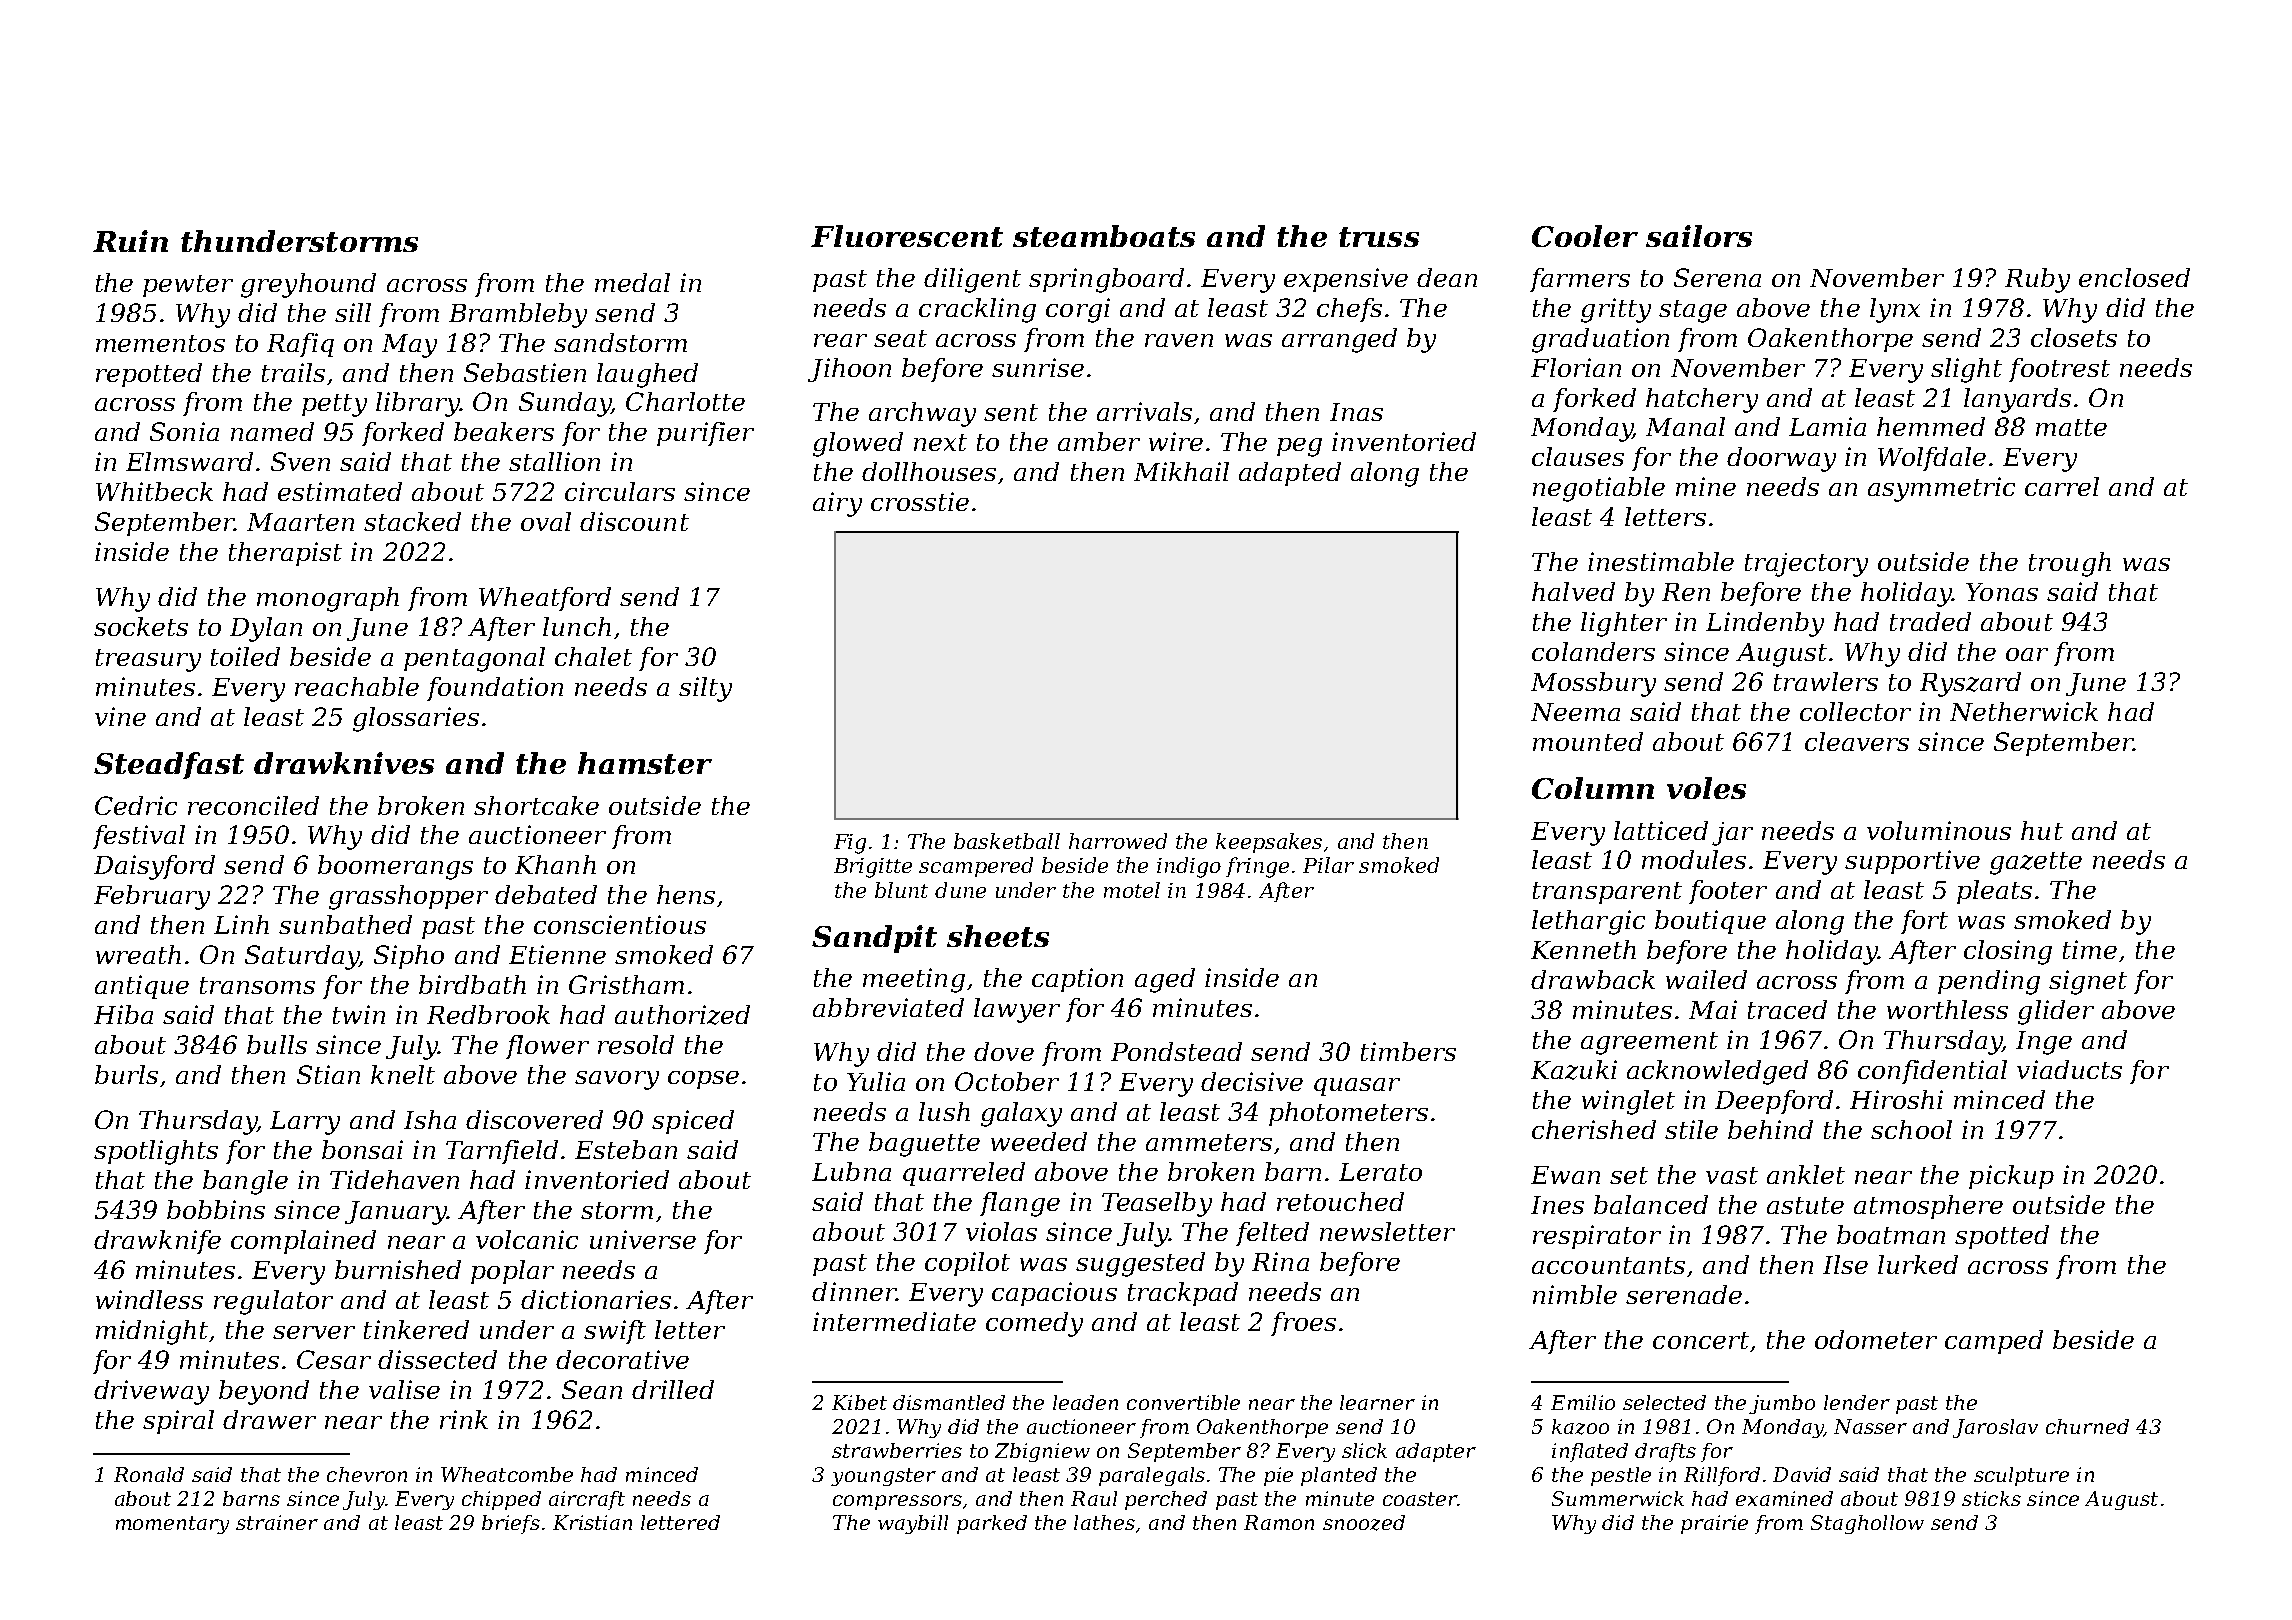  I want to click on matte, so click(2071, 427).
